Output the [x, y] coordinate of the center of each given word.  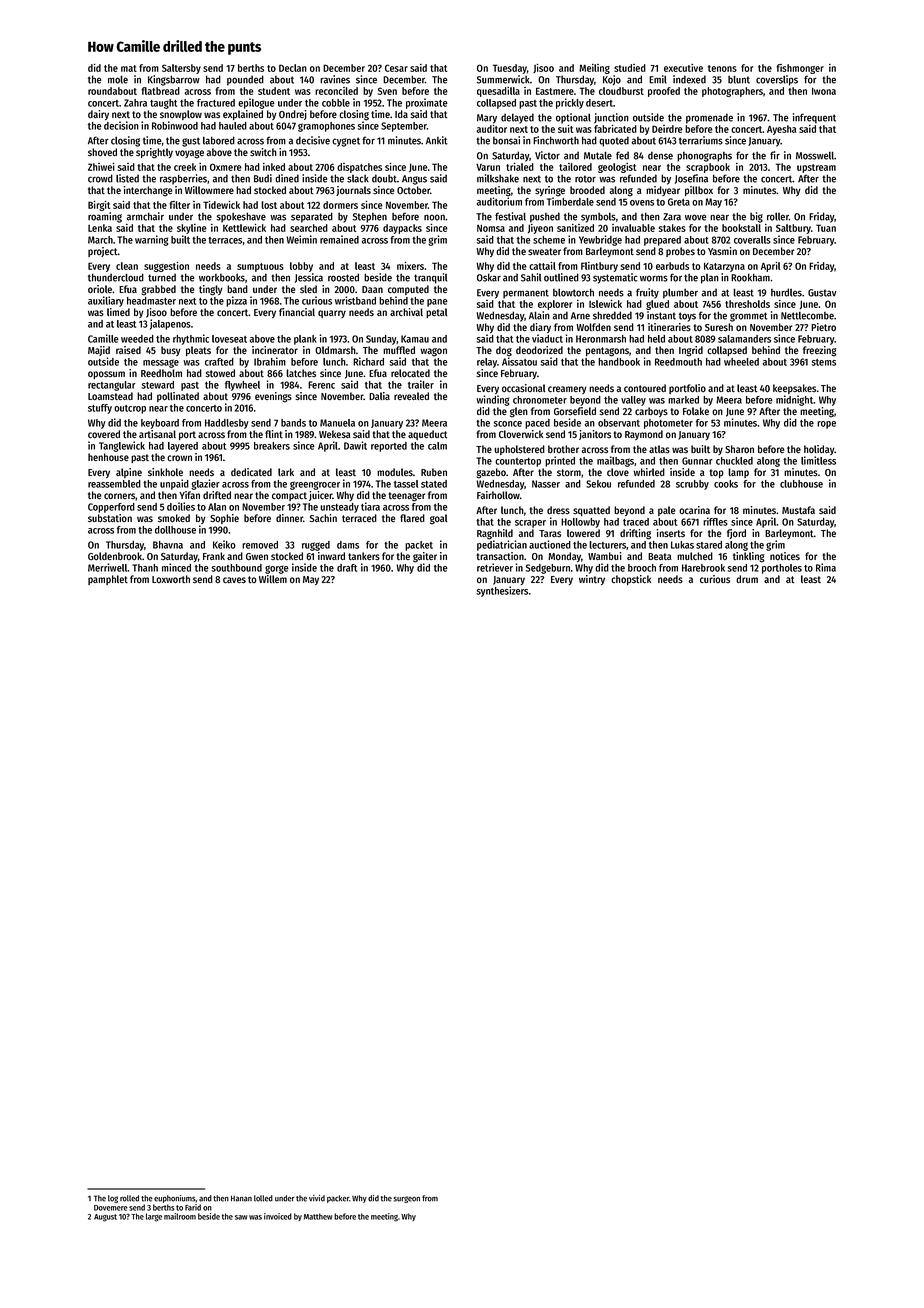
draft [347, 568]
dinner [289, 518]
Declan [293, 68]
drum [747, 579]
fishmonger [800, 69]
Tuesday [510, 69]
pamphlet [108, 580]
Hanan [241, 1199]
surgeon [407, 1199]
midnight [794, 400]
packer [338, 1199]
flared [412, 518]
